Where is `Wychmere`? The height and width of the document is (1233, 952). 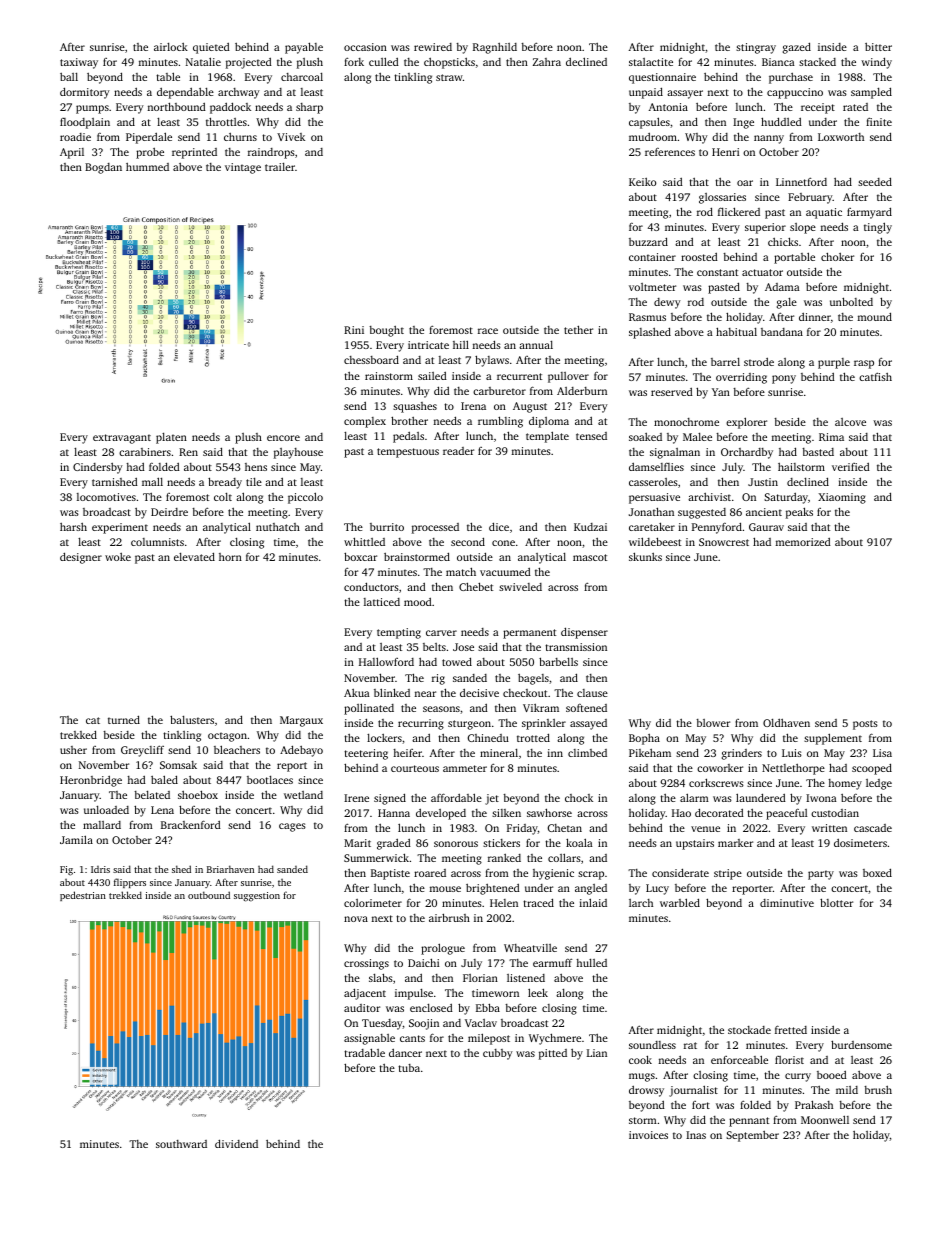
Wychmere is located at coordinates (555, 1039).
